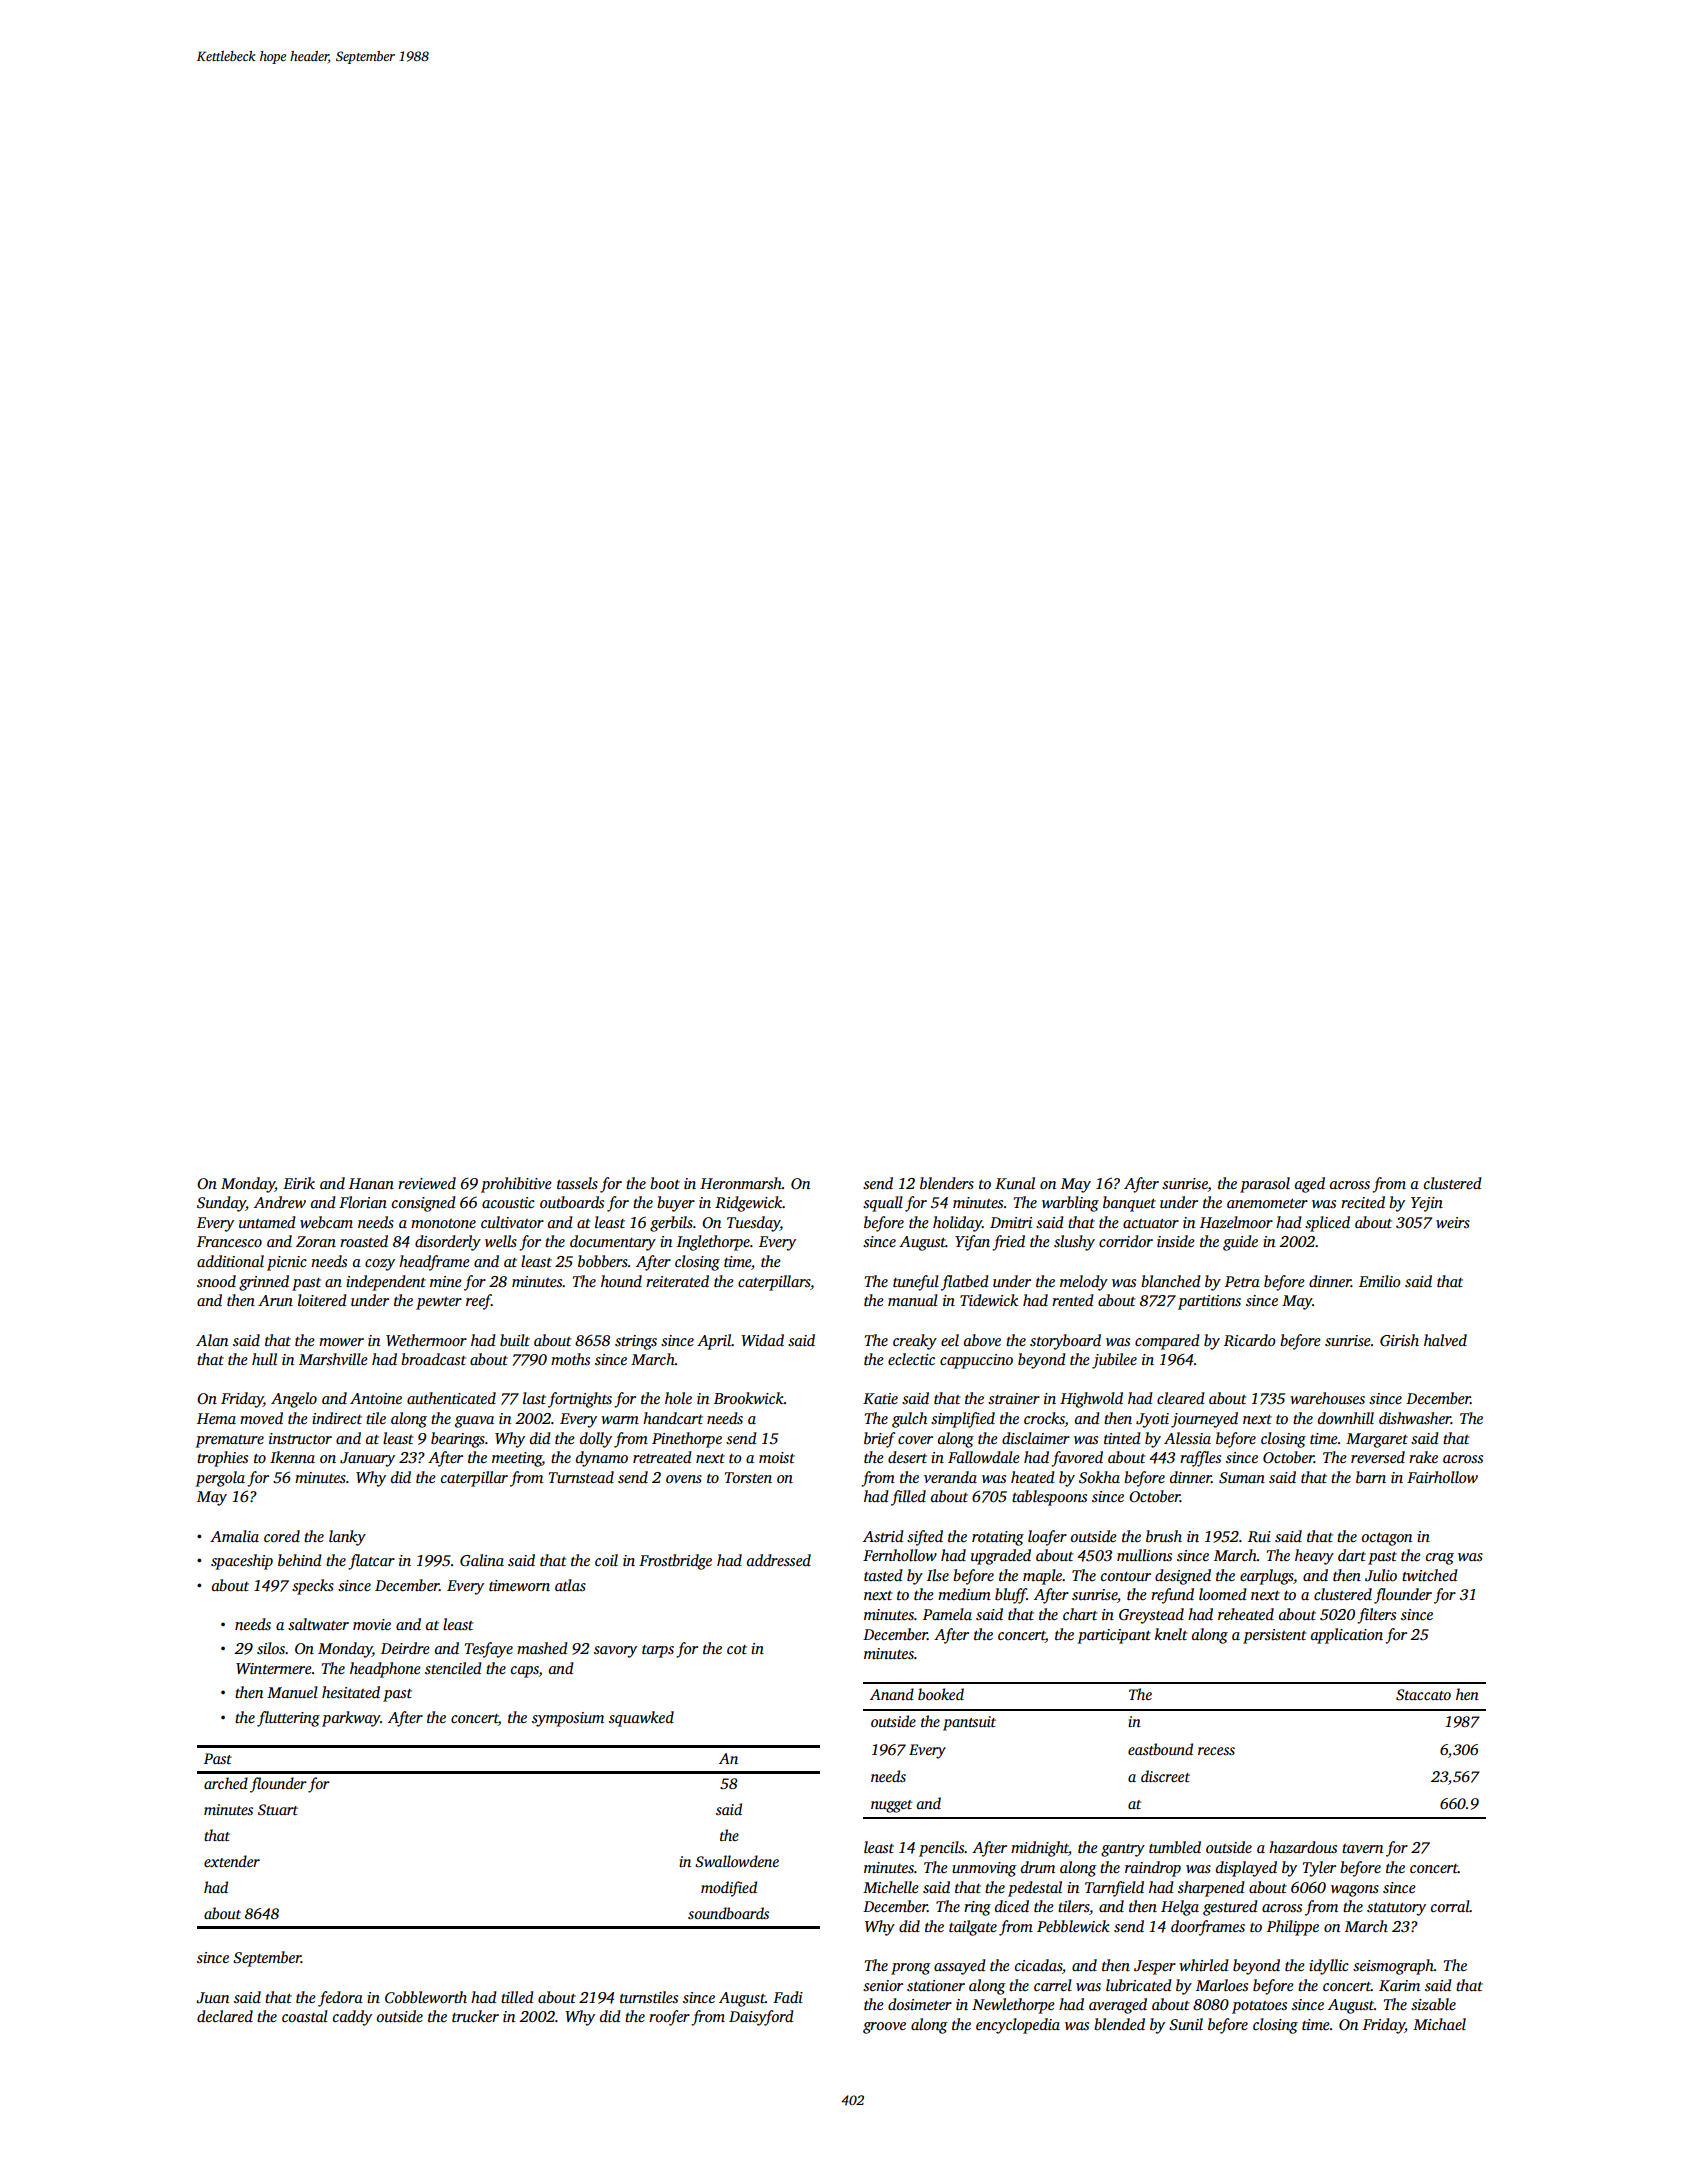 The width and height of the document is (1683, 2178). I want to click on pantsuit, so click(969, 1723).
